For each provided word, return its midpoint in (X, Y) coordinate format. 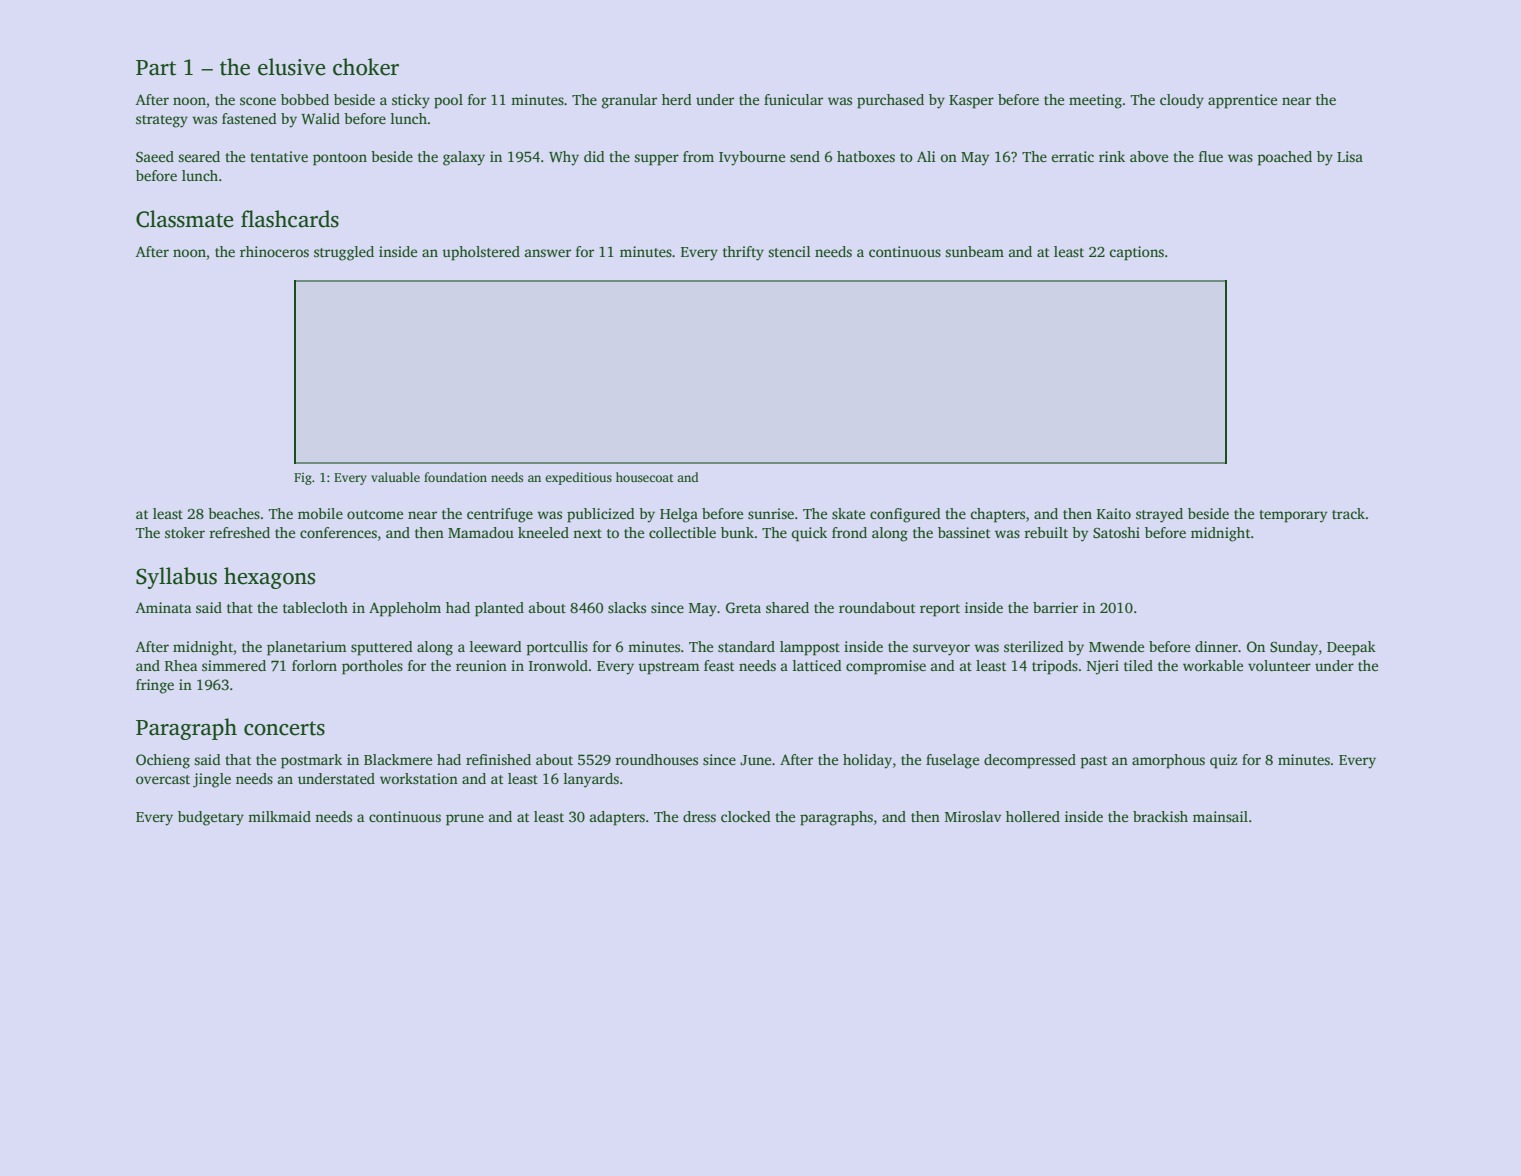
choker (366, 67)
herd (677, 99)
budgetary (211, 818)
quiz (1223, 761)
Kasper (971, 102)
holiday (867, 761)
